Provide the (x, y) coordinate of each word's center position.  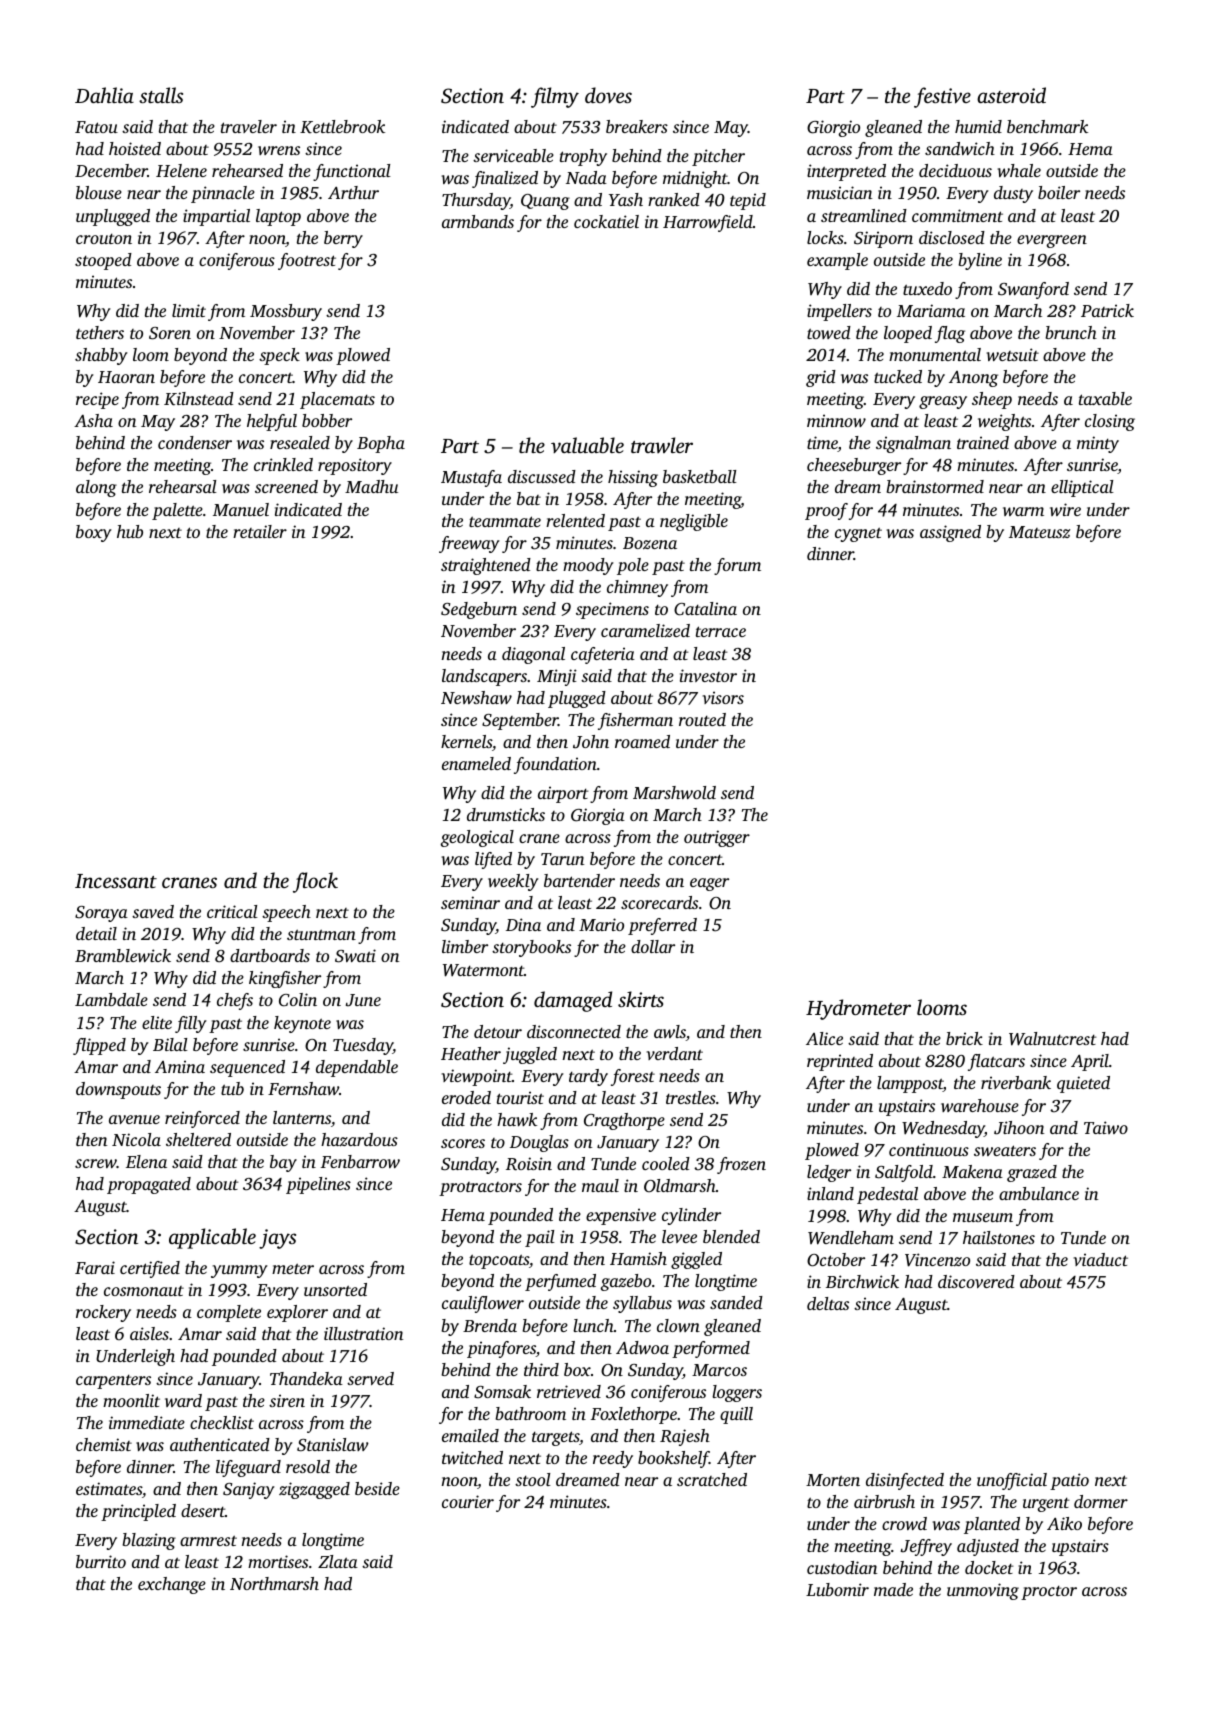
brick (964, 1038)
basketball (700, 476)
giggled (696, 1260)
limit (189, 310)
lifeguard (248, 1468)
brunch (1071, 332)
